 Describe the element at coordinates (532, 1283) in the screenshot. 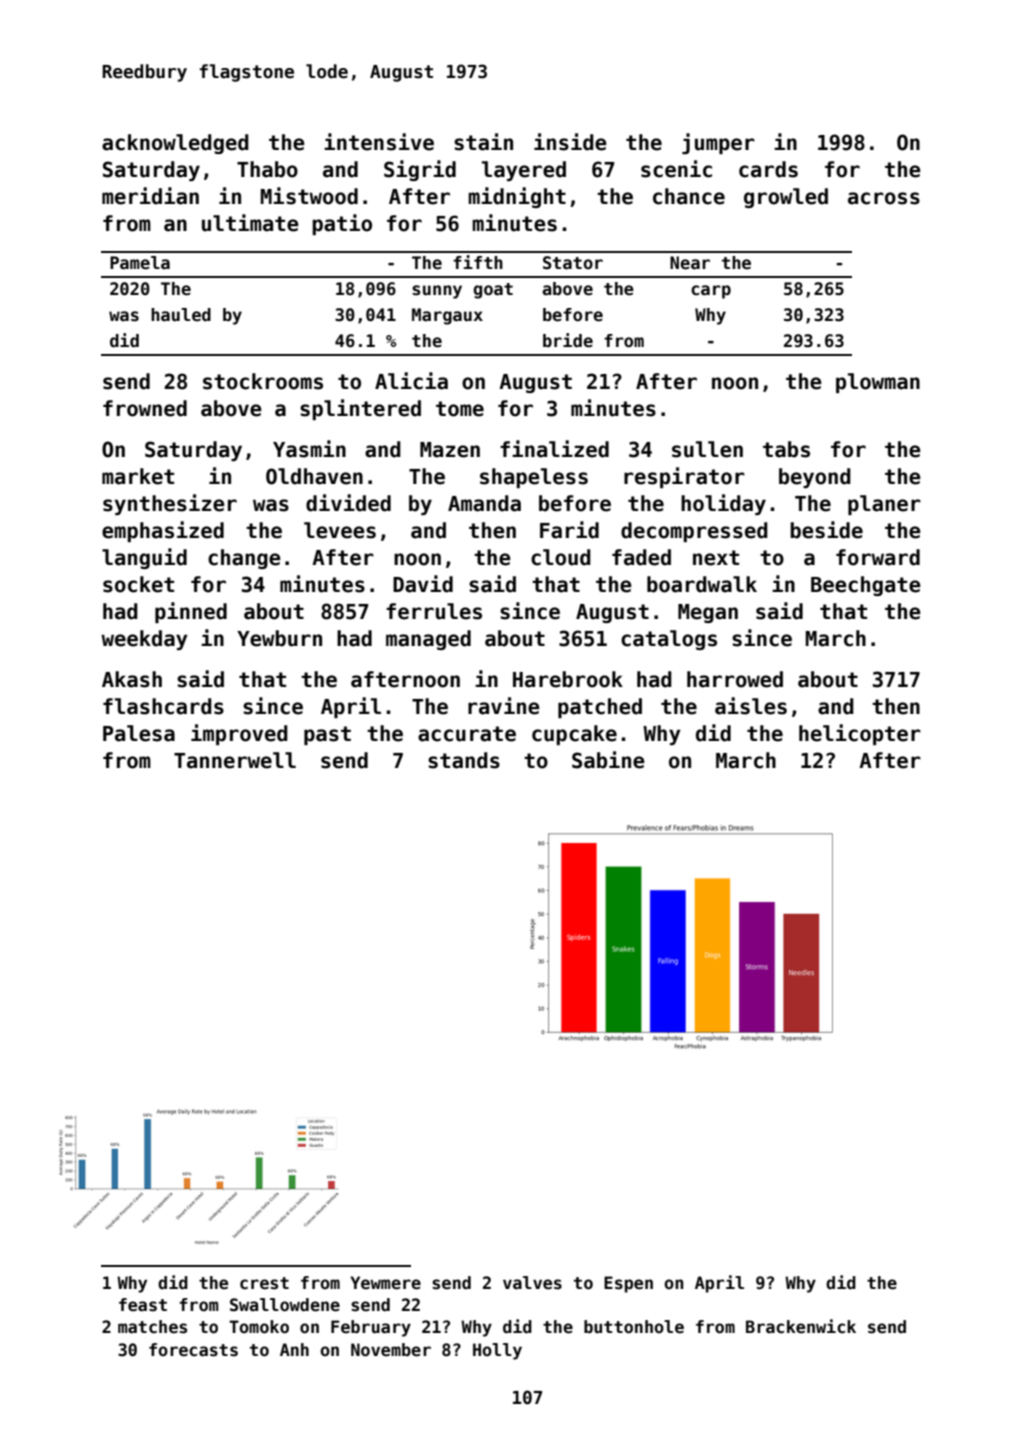

I see `valves` at that location.
